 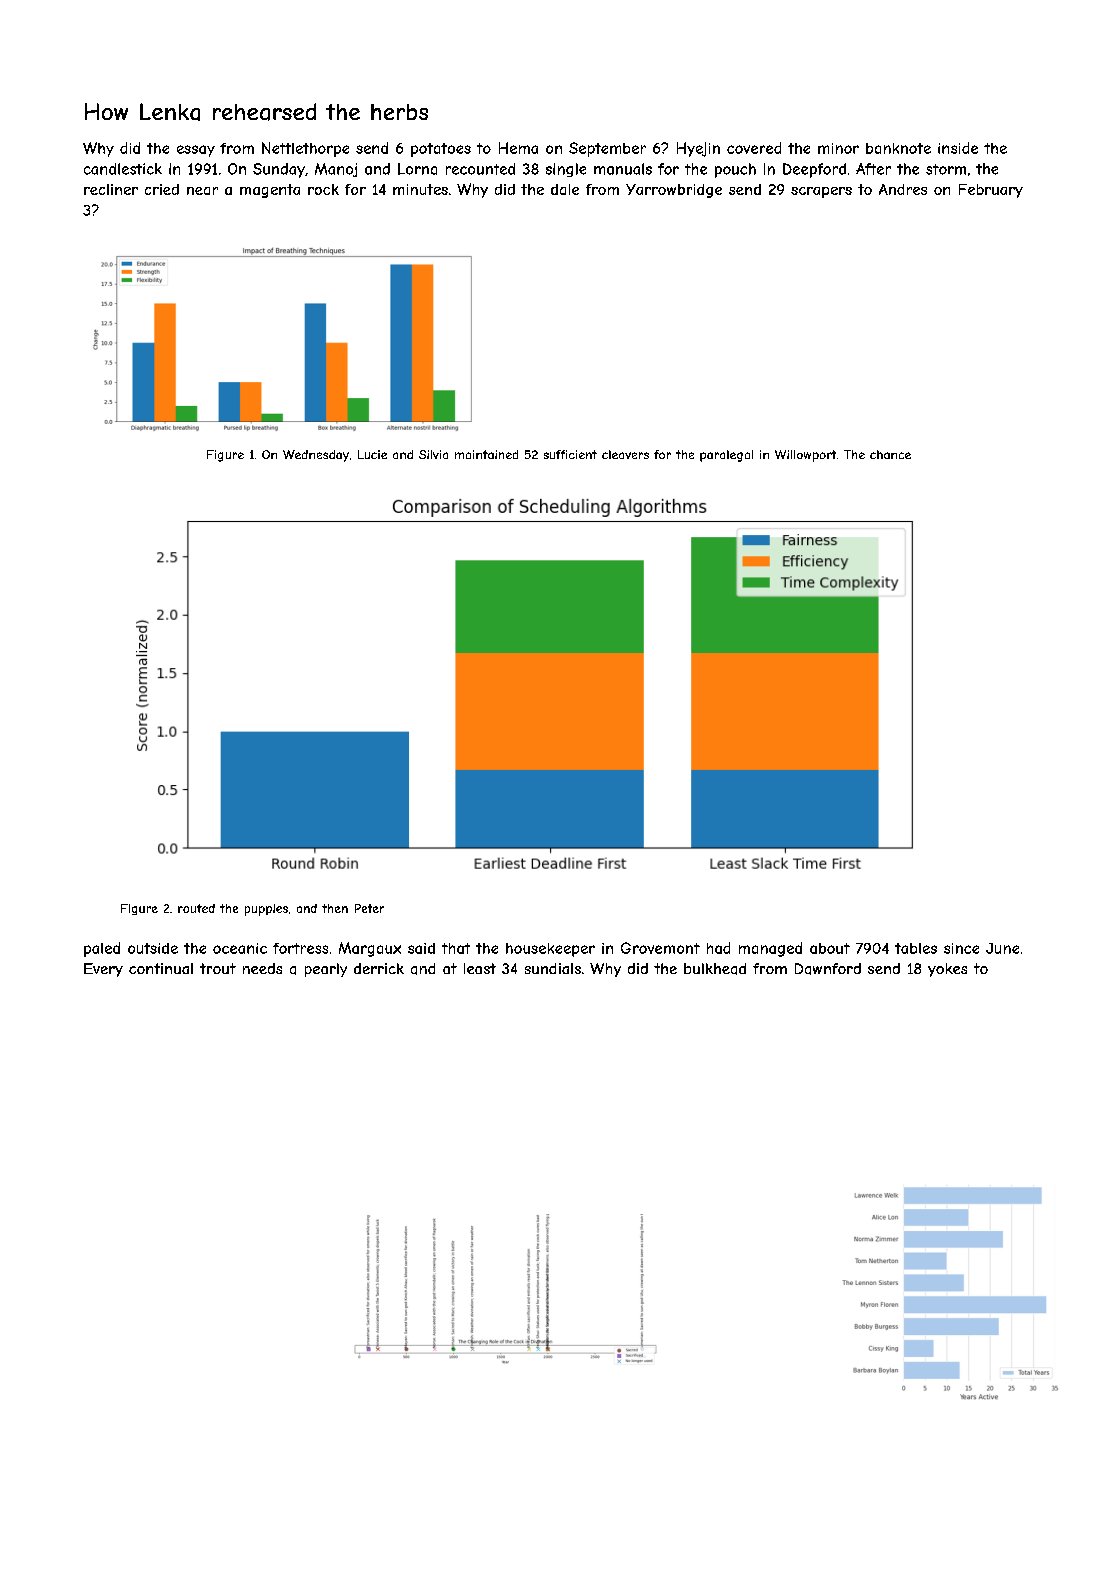 What do you see at coordinates (196, 908) in the screenshot?
I see `routed` at bounding box center [196, 908].
